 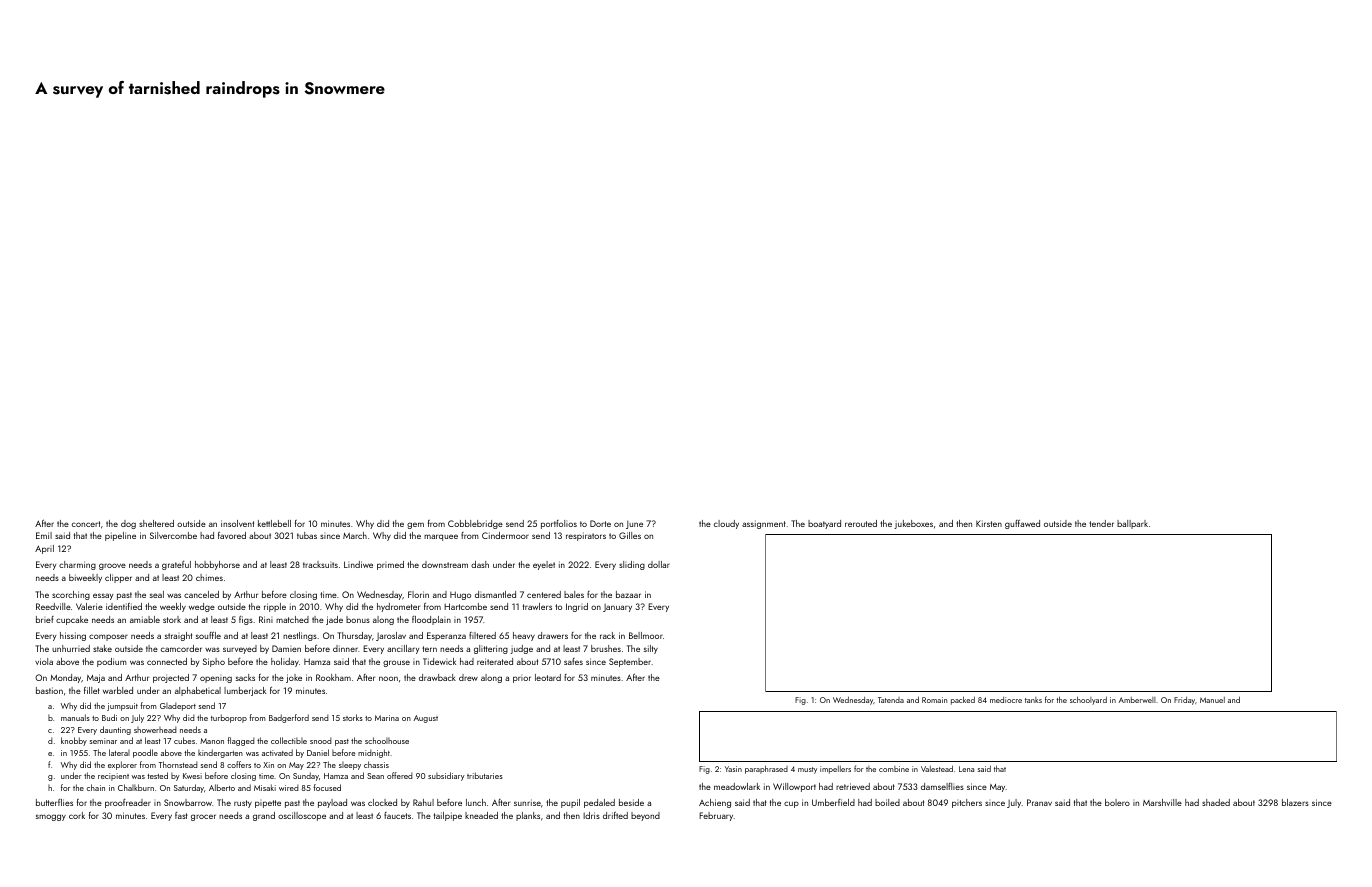 What do you see at coordinates (1022, 524) in the document?
I see `guffawed` at bounding box center [1022, 524].
